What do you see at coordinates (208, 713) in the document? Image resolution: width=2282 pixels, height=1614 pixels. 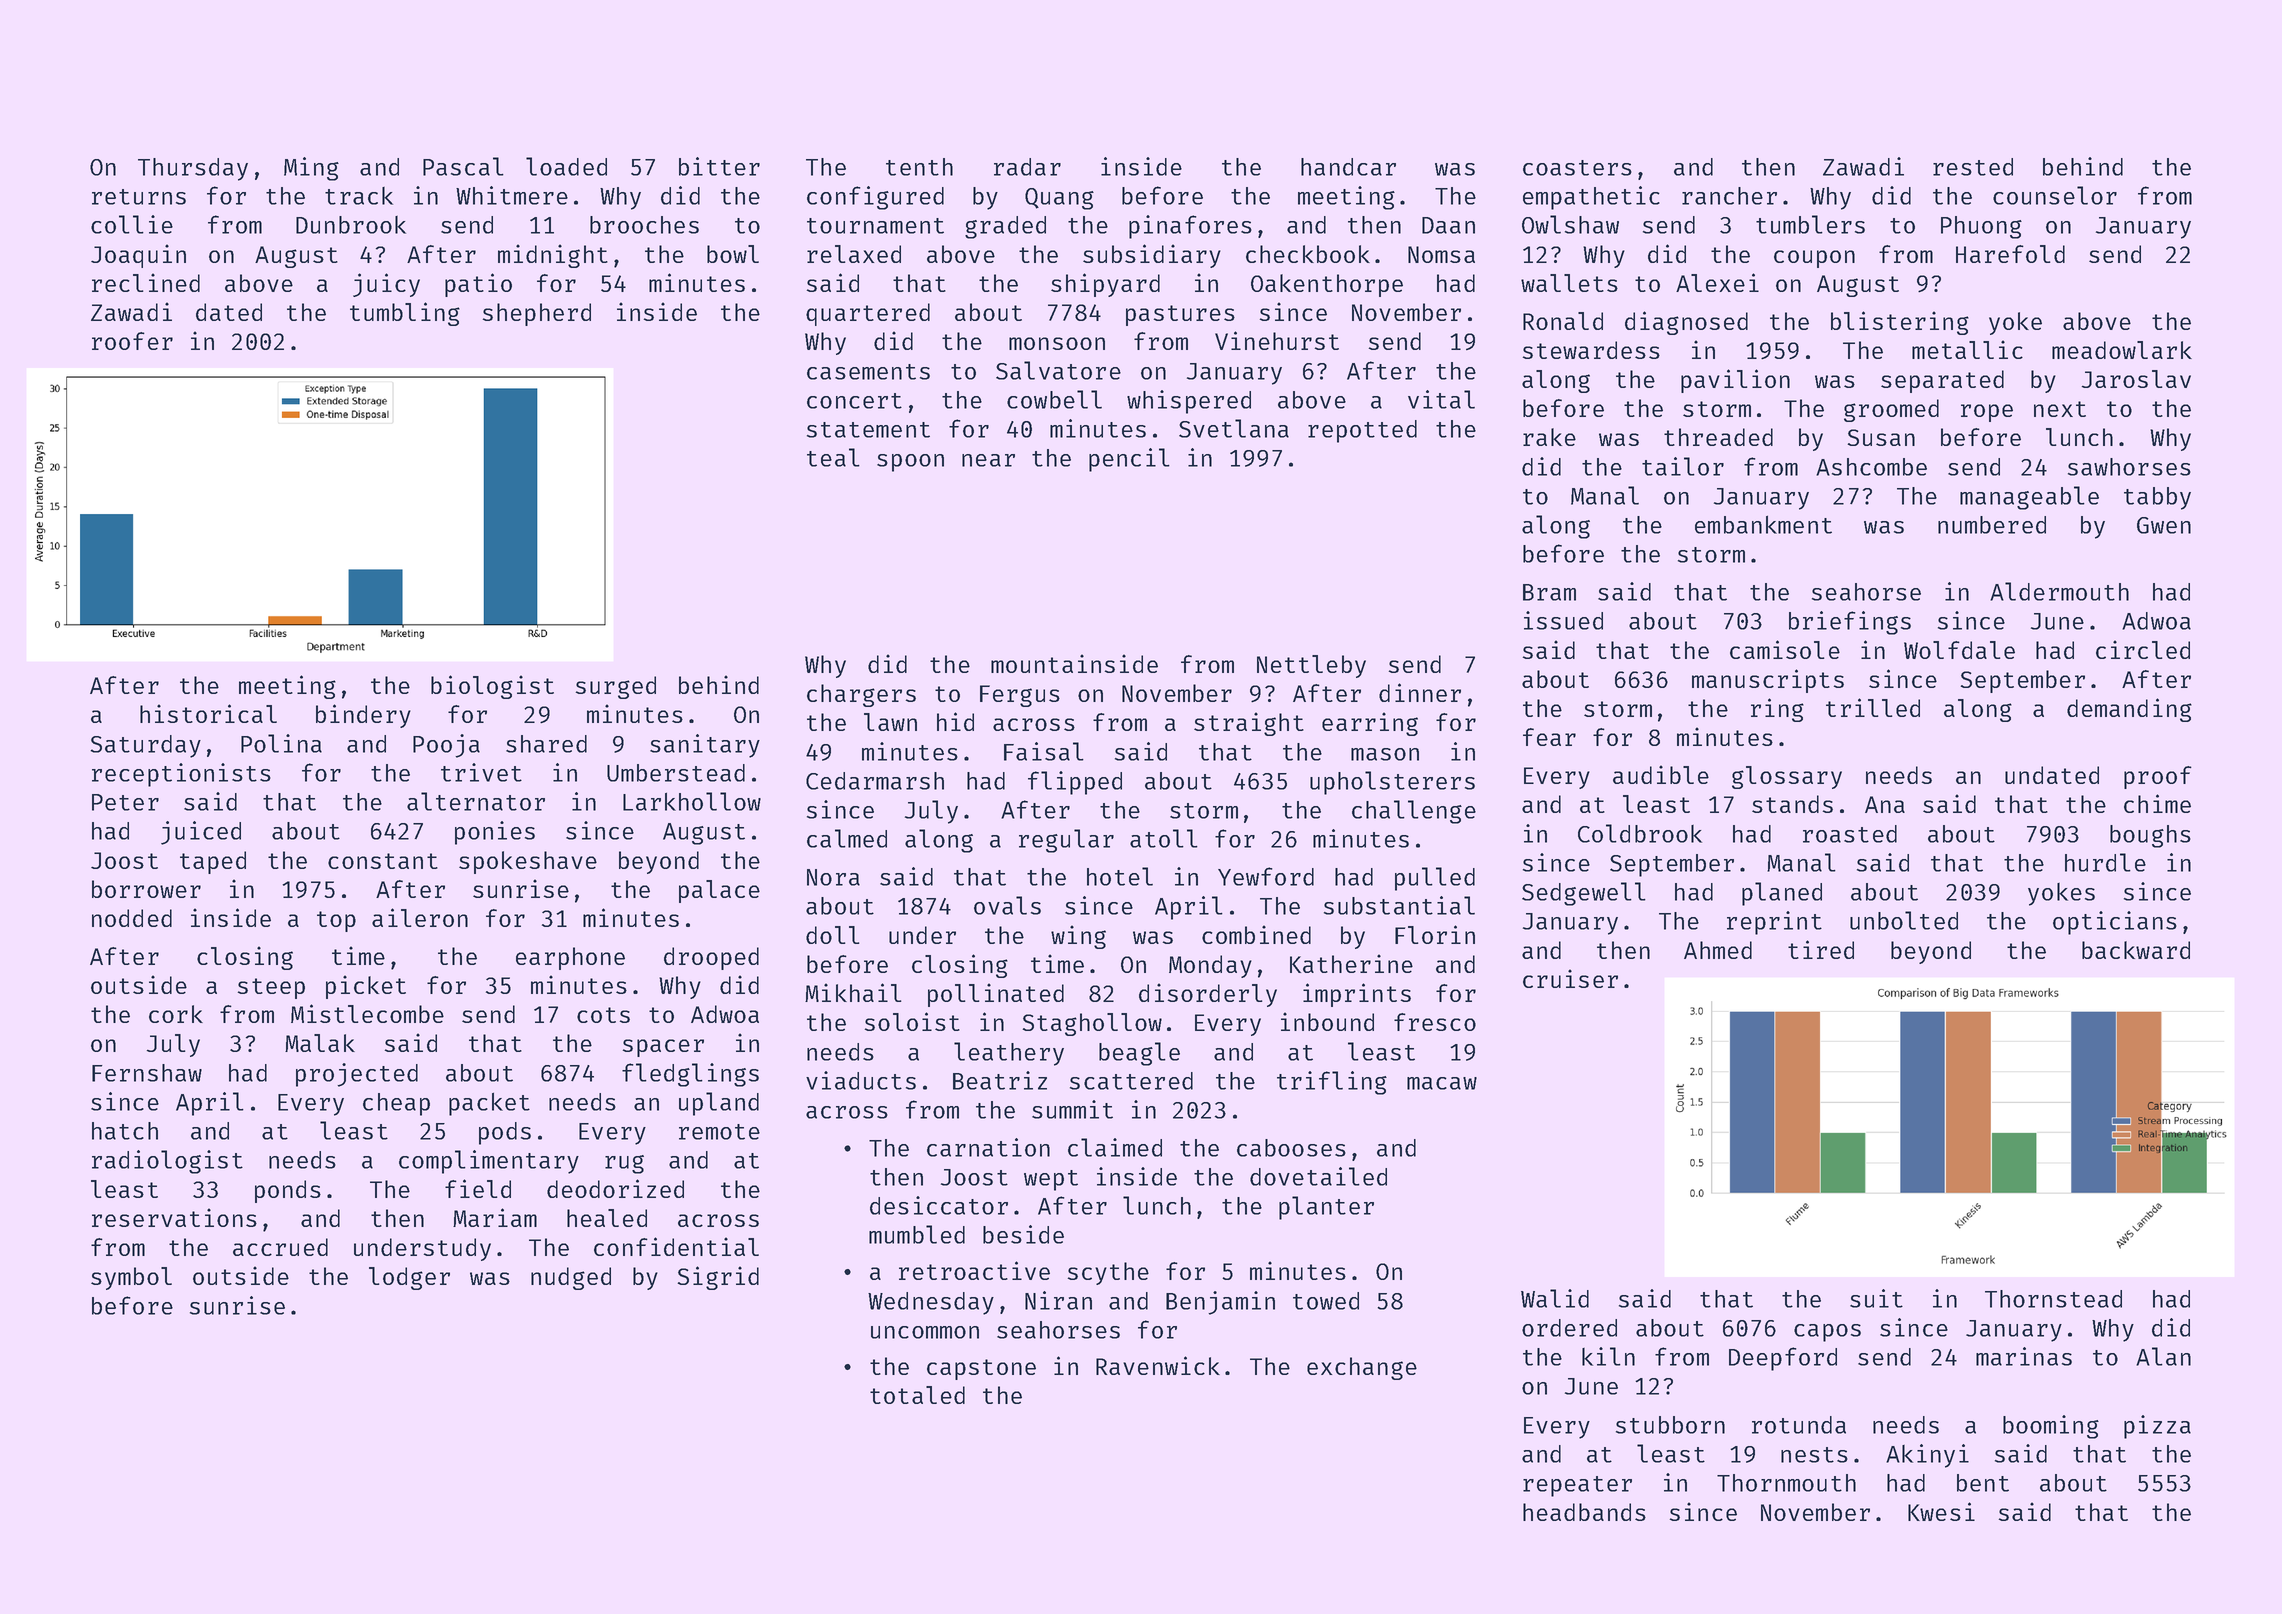 I see `historical` at bounding box center [208, 713].
